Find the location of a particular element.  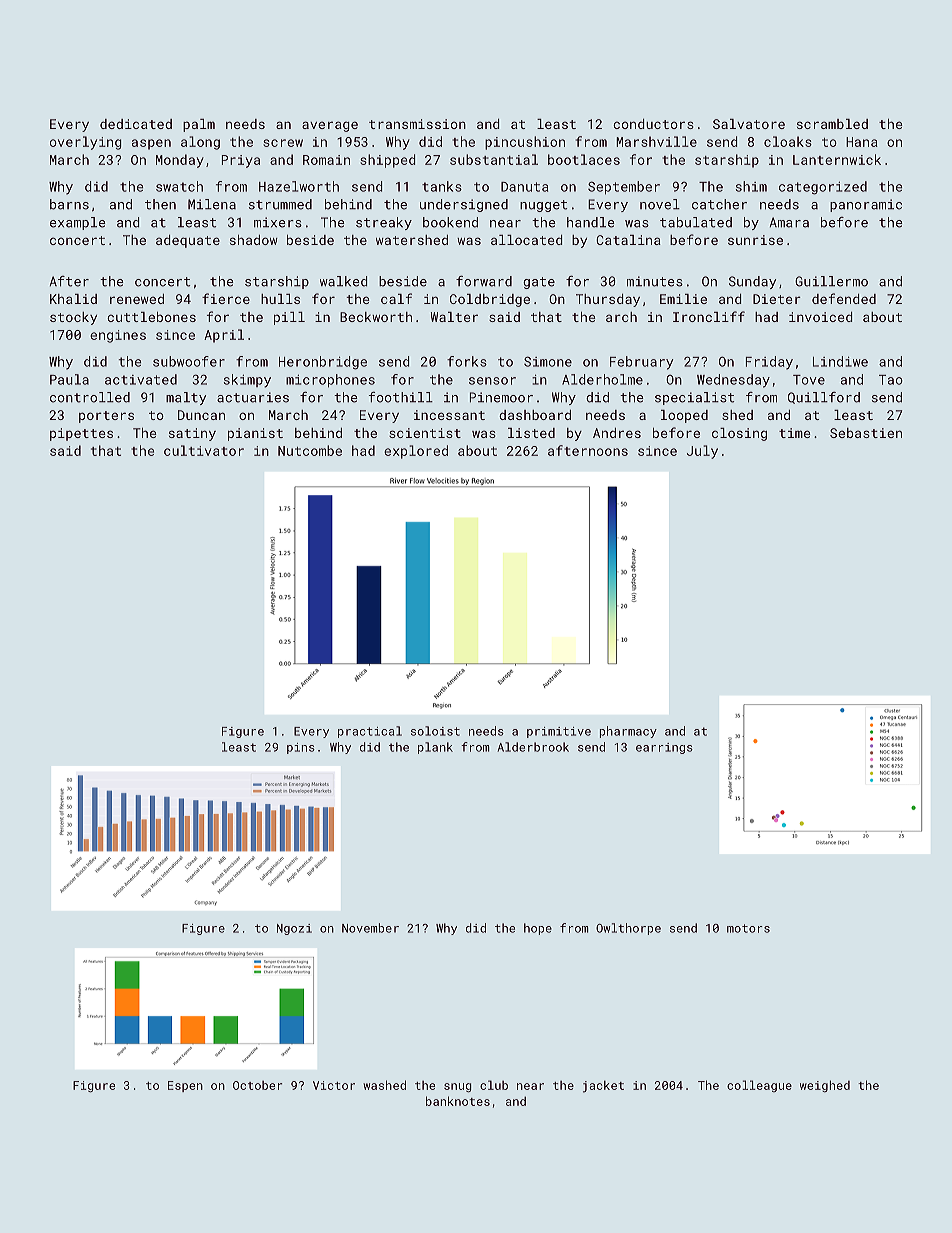

pins is located at coordinates (301, 748).
